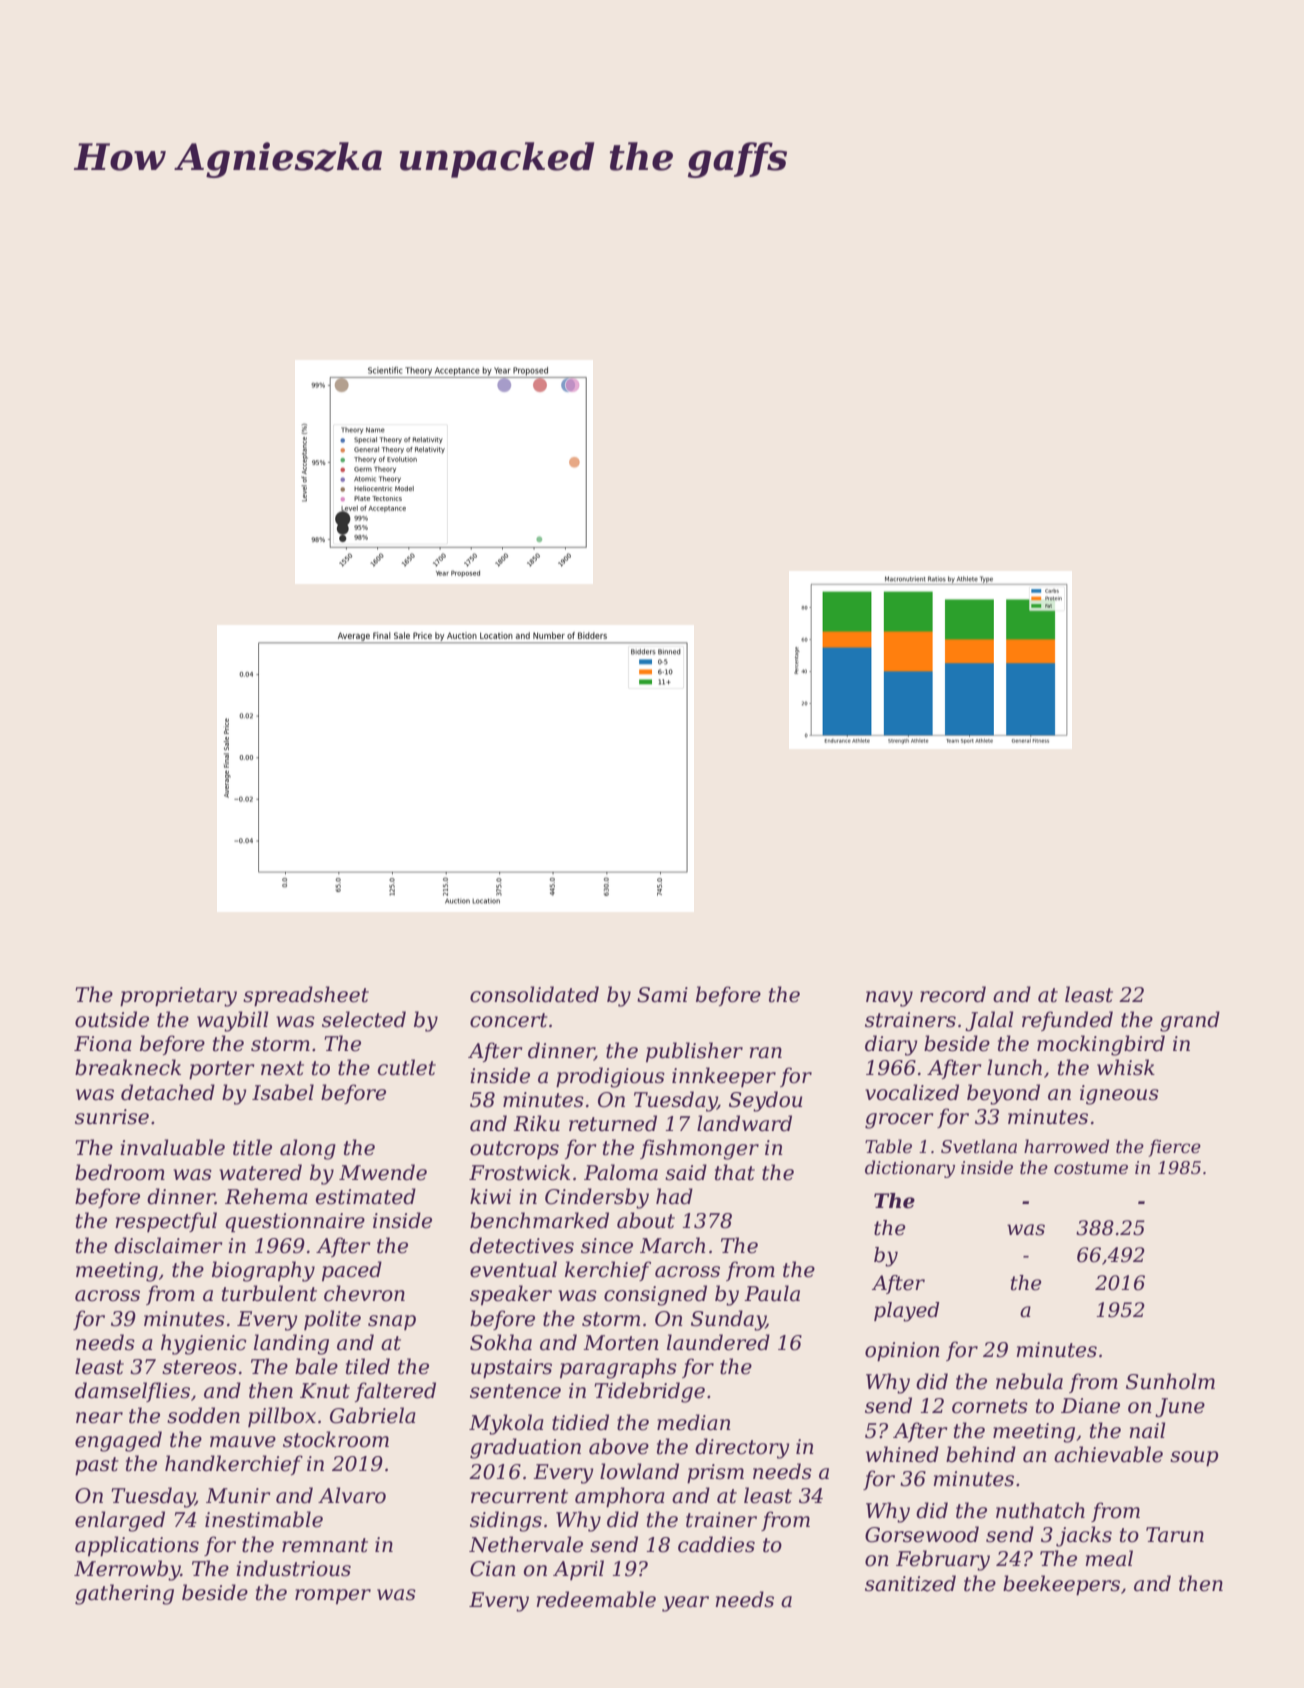 This document has width=1304, height=1688. Describe the element at coordinates (120, 1521) in the document. I see `enlarged` at that location.
